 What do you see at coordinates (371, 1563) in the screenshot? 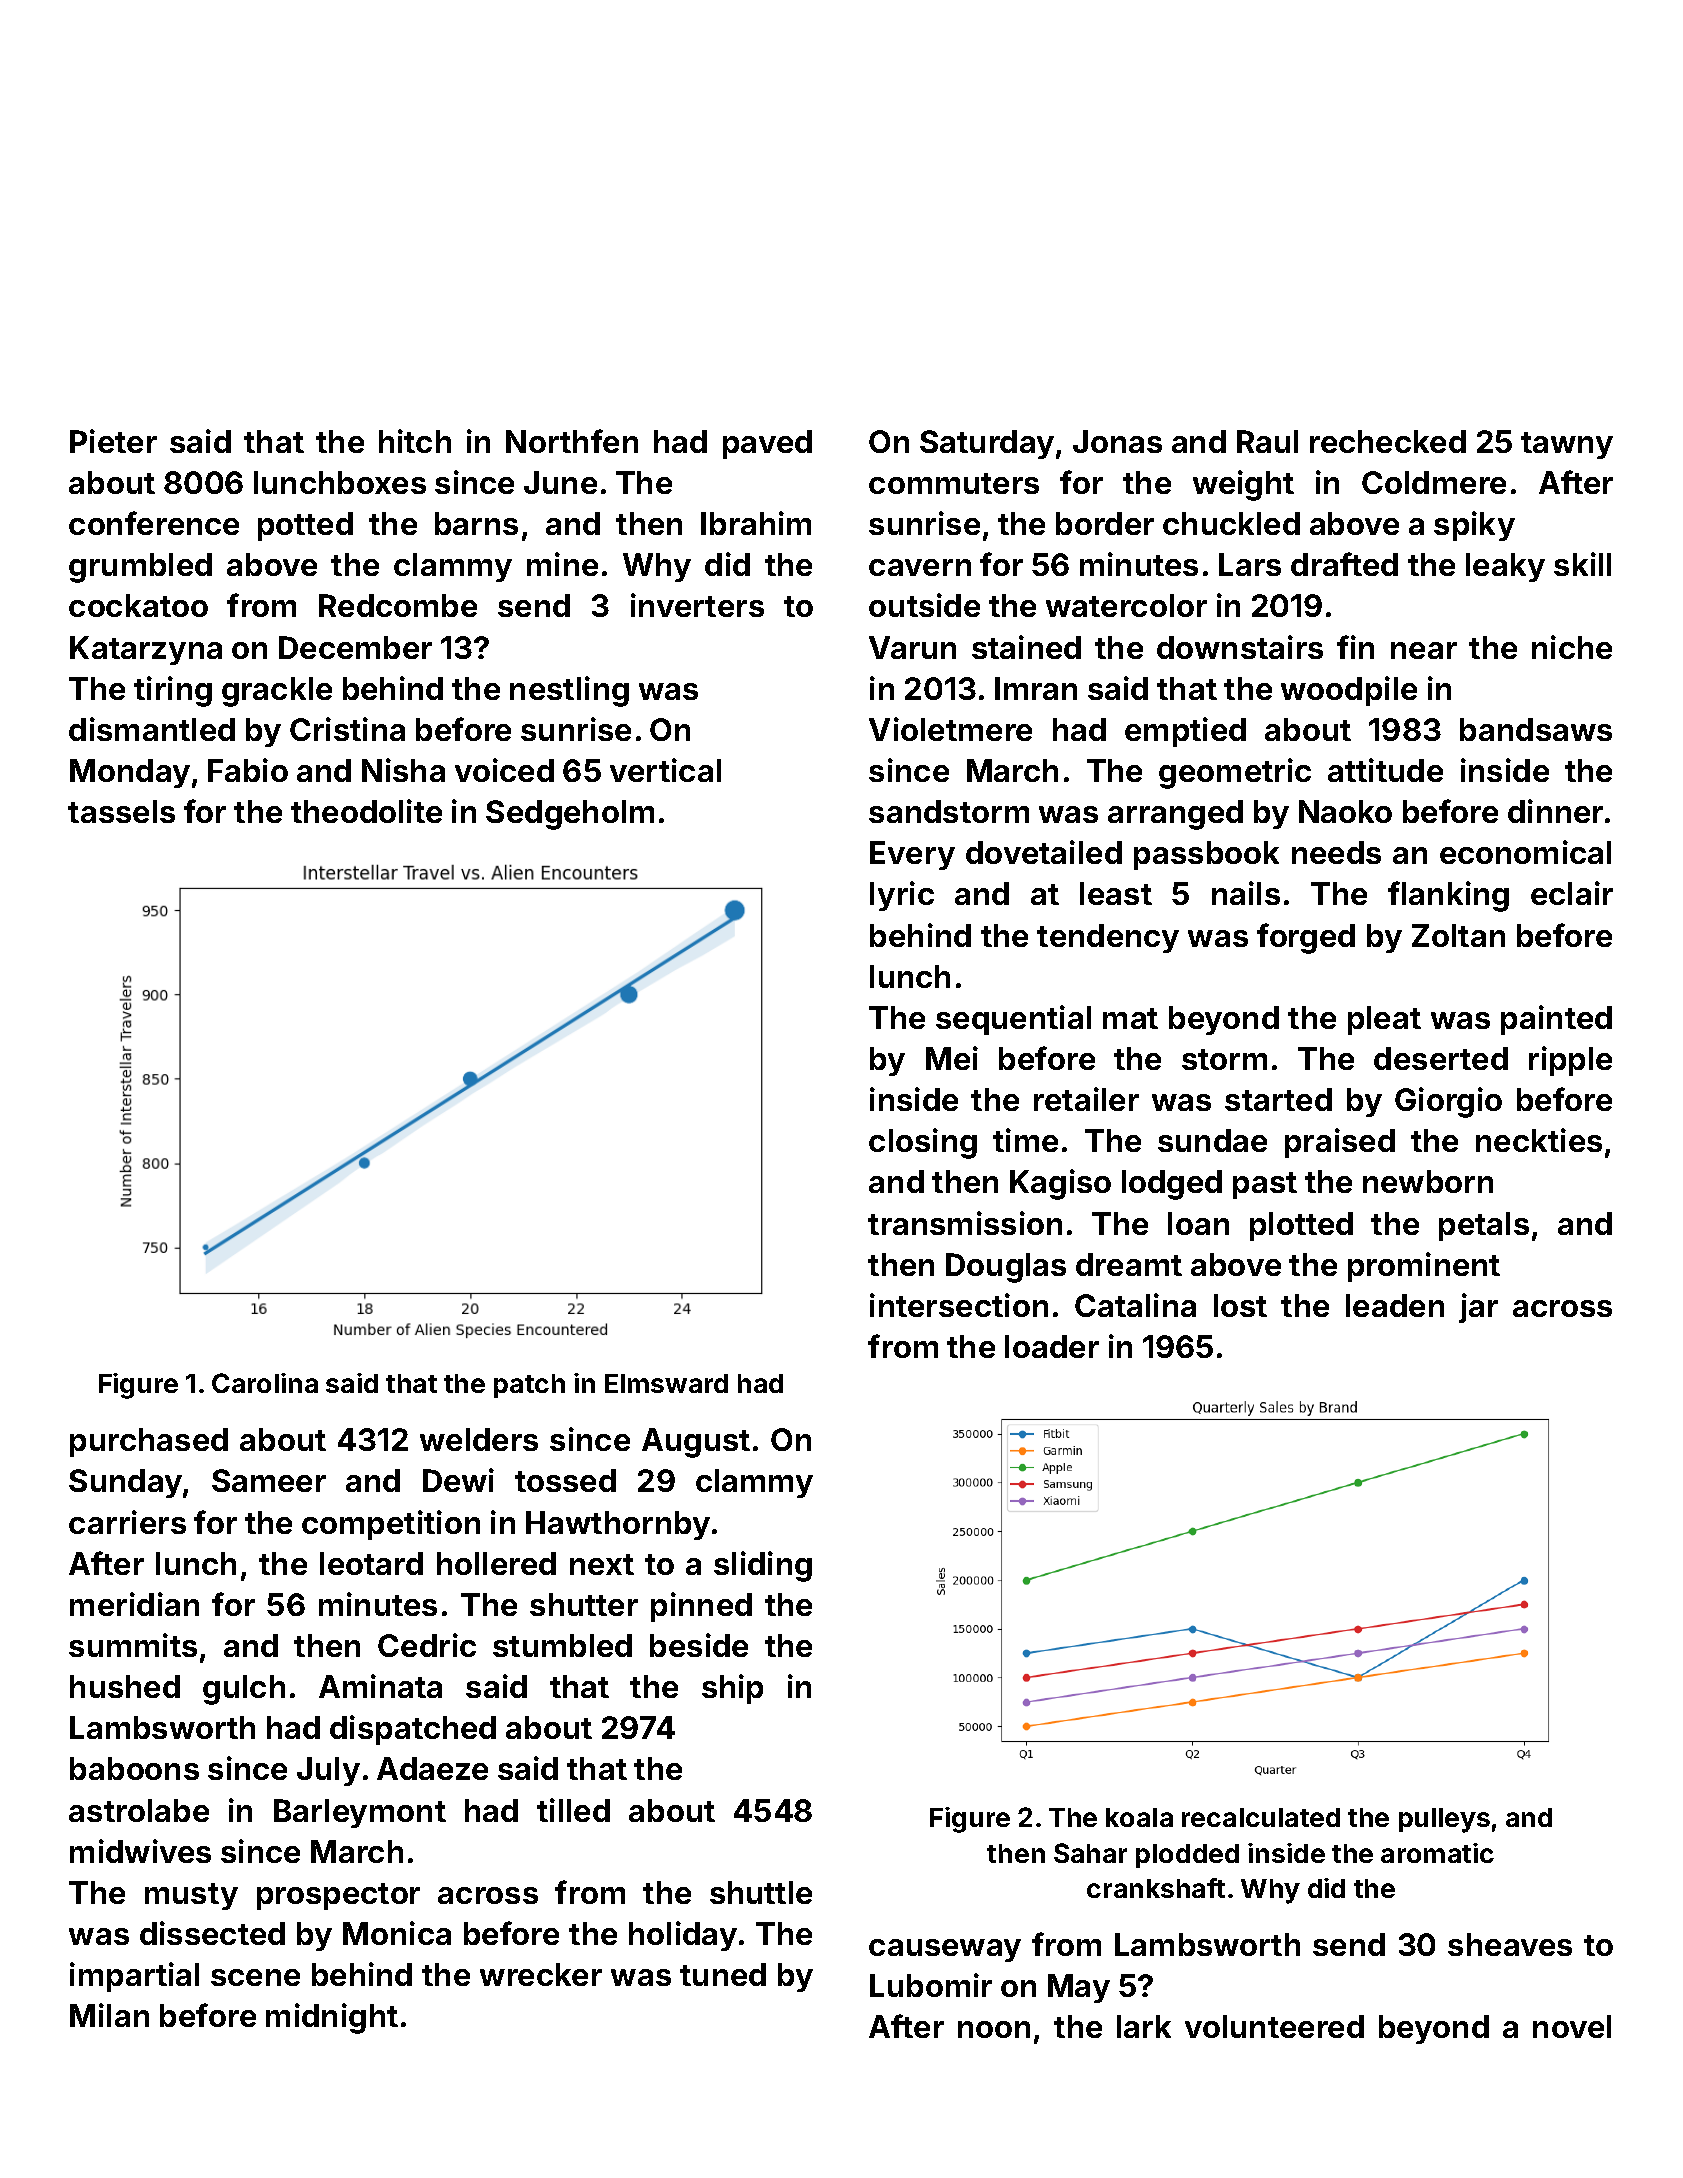
I see `leotard` at bounding box center [371, 1563].
